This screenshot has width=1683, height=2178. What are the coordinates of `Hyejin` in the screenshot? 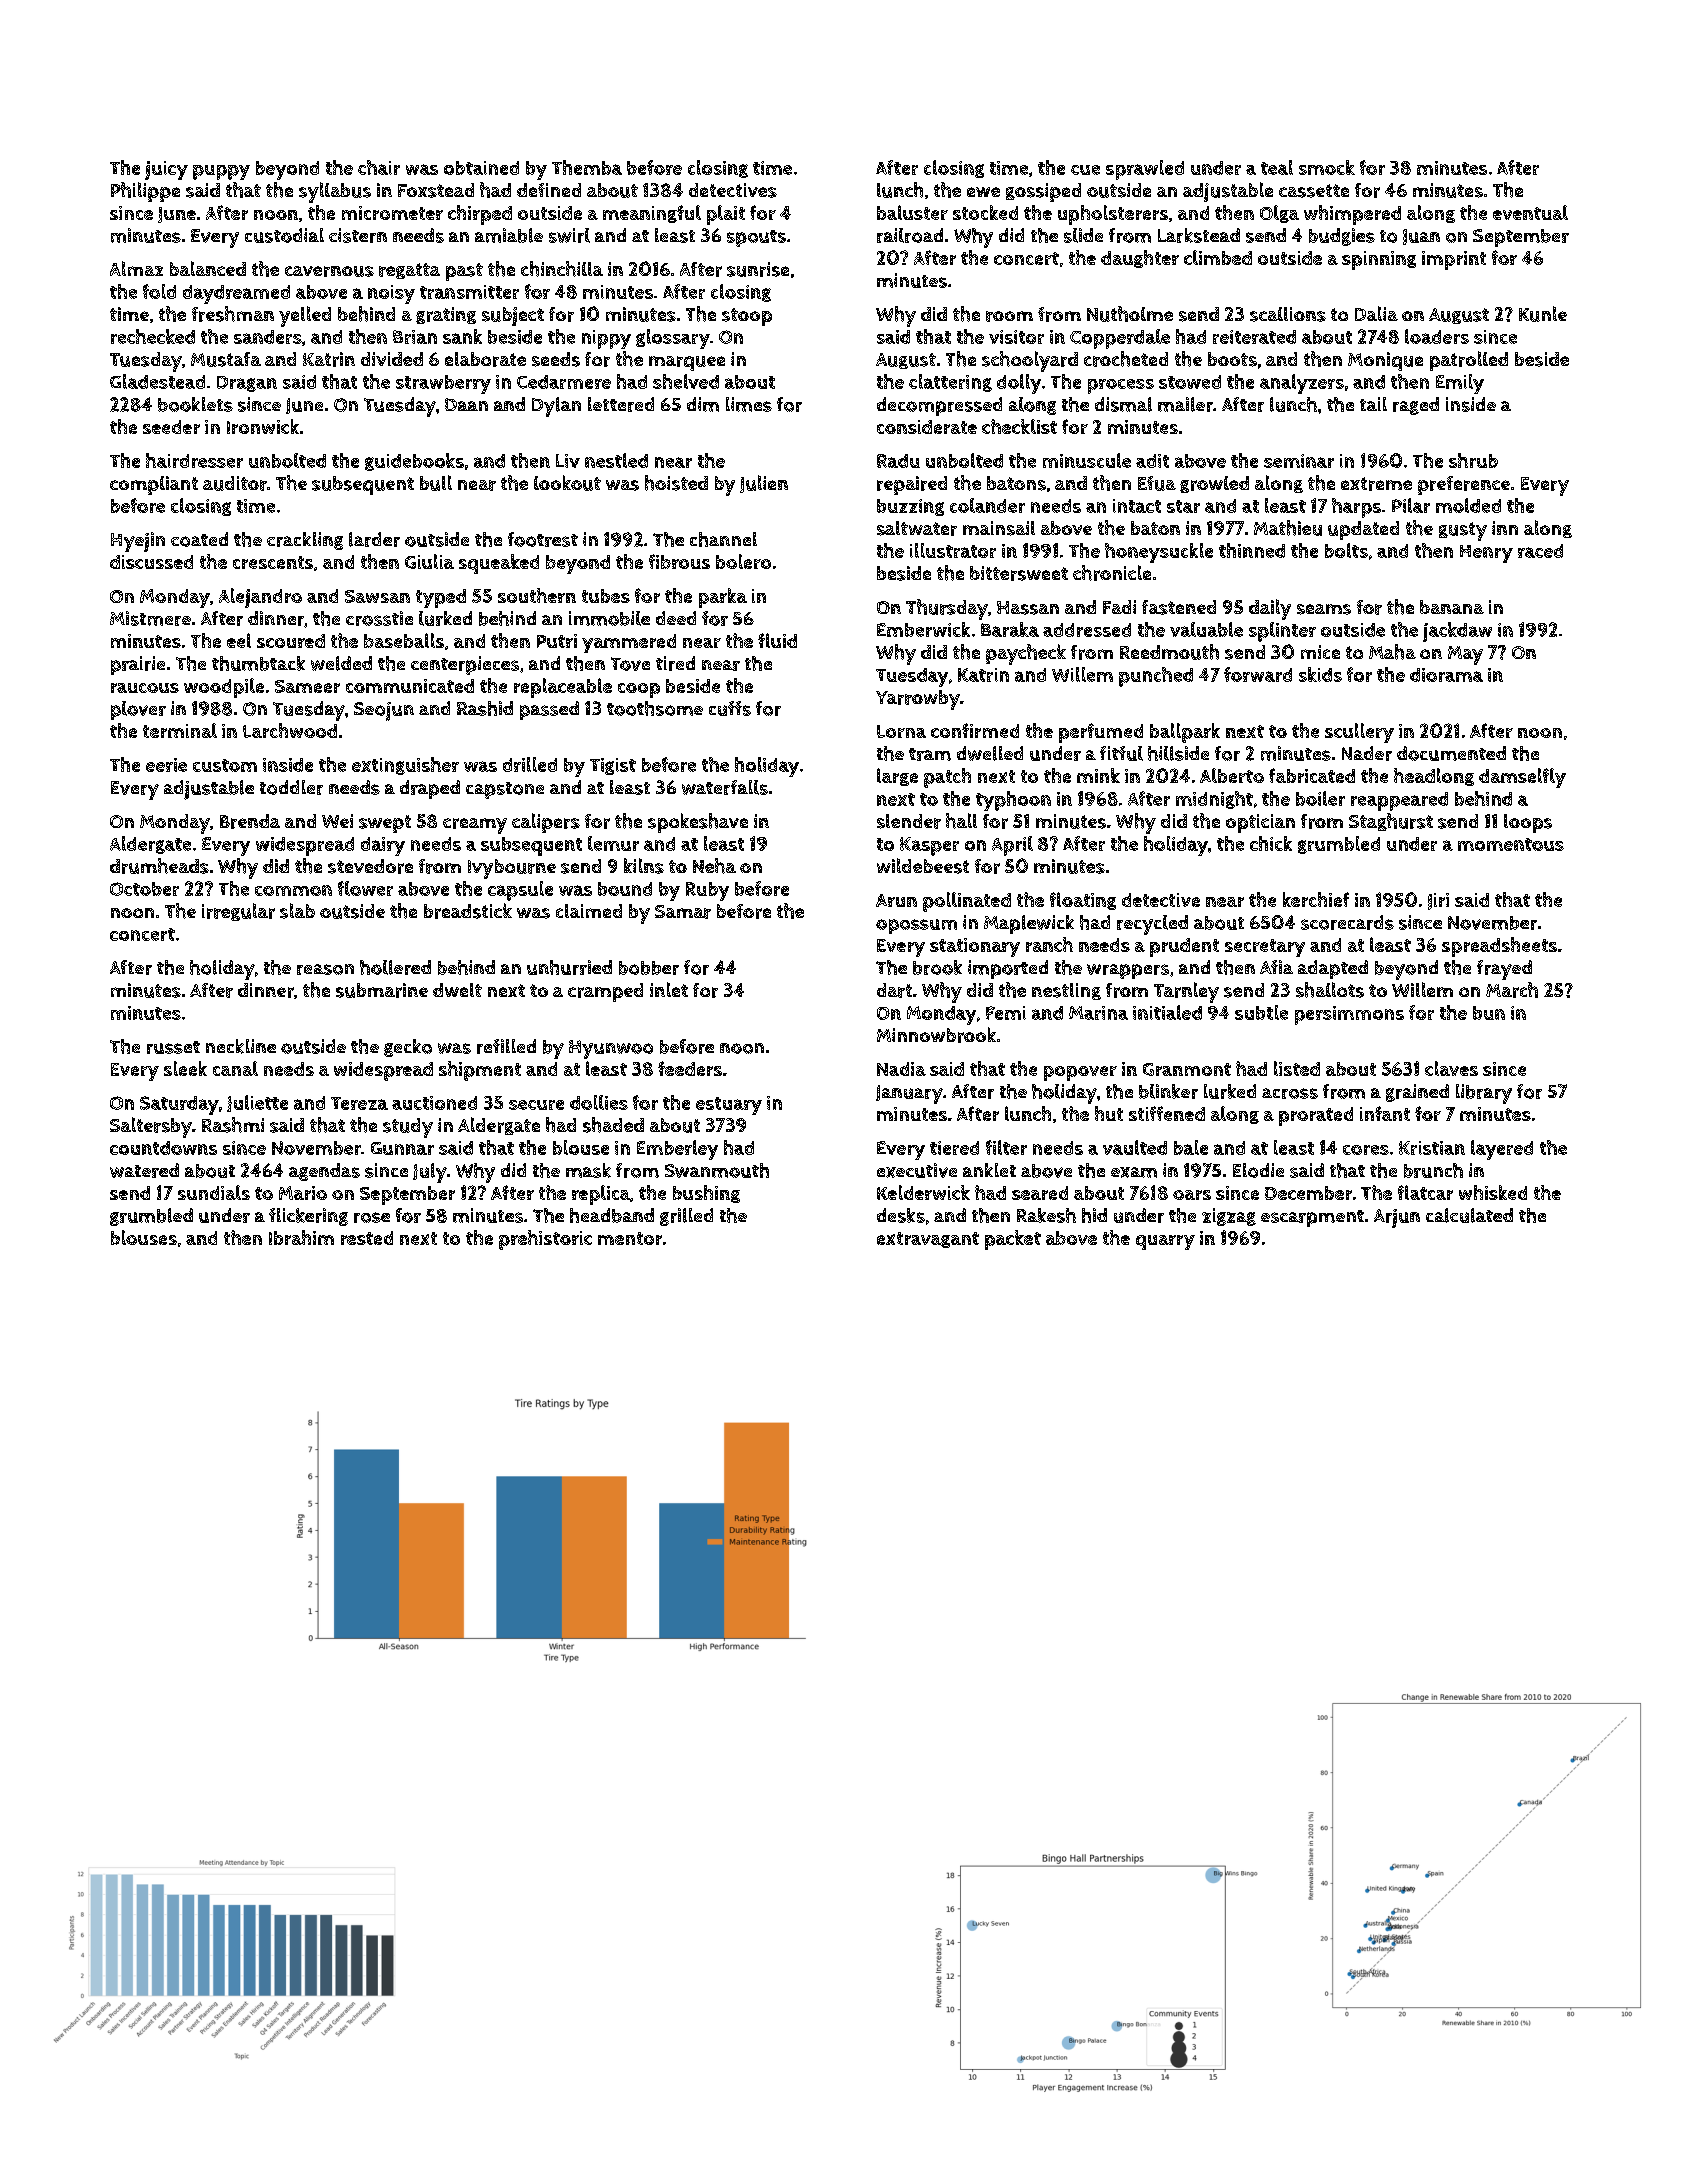 It's located at (138, 542).
